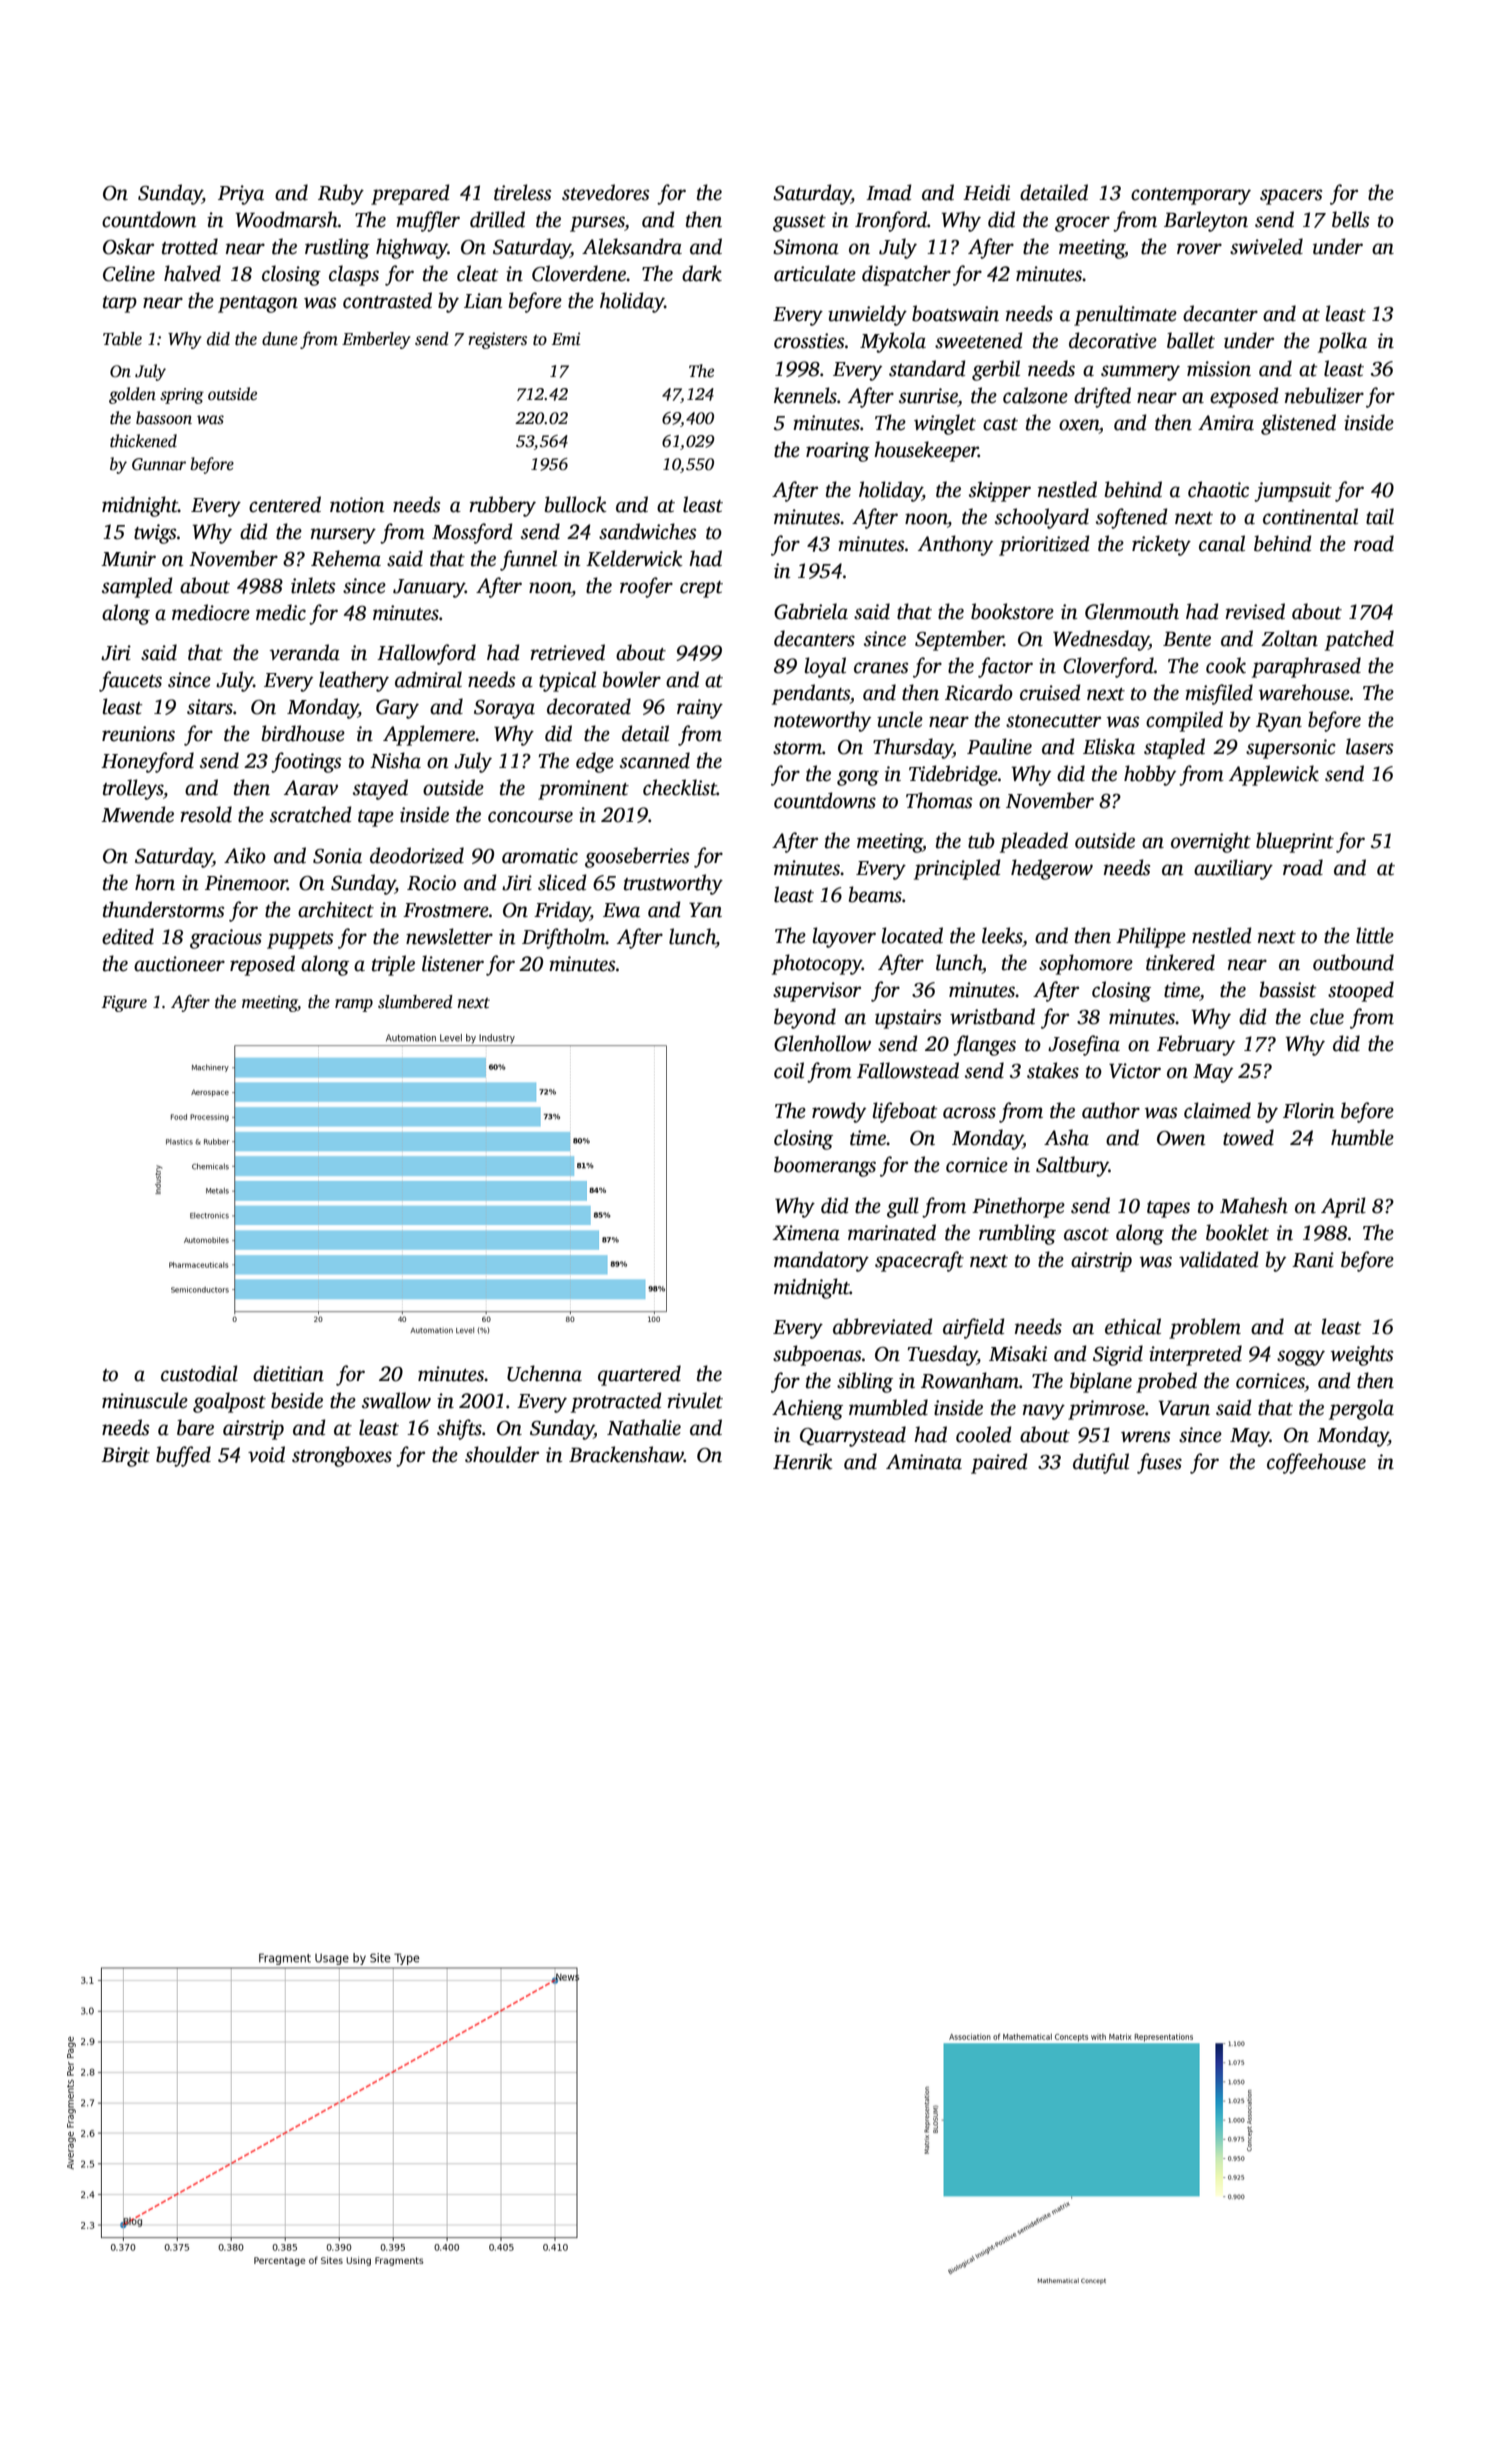  Describe the element at coordinates (844, 937) in the screenshot. I see `layover` at that location.
